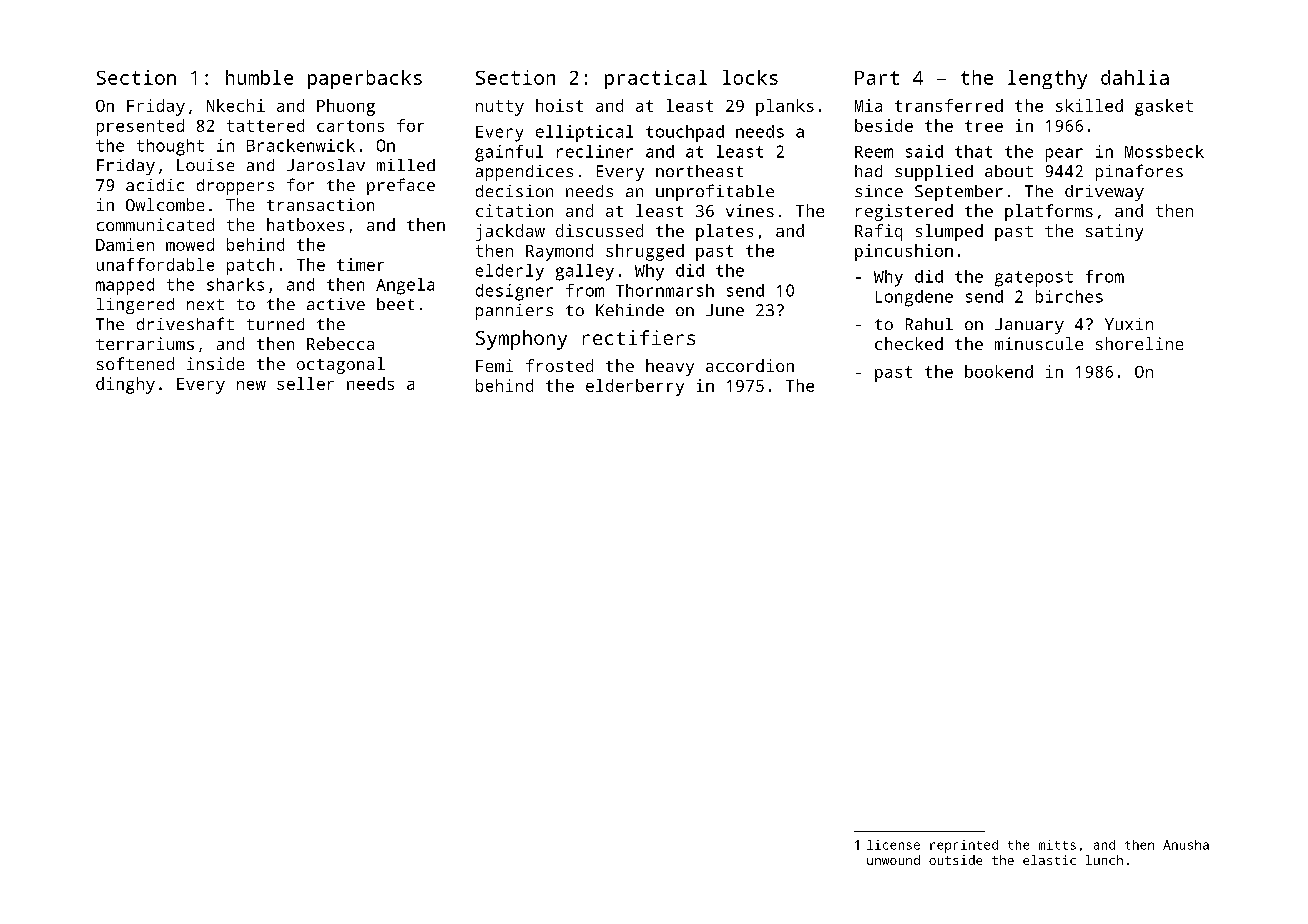  I want to click on mitts, so click(1057, 845).
